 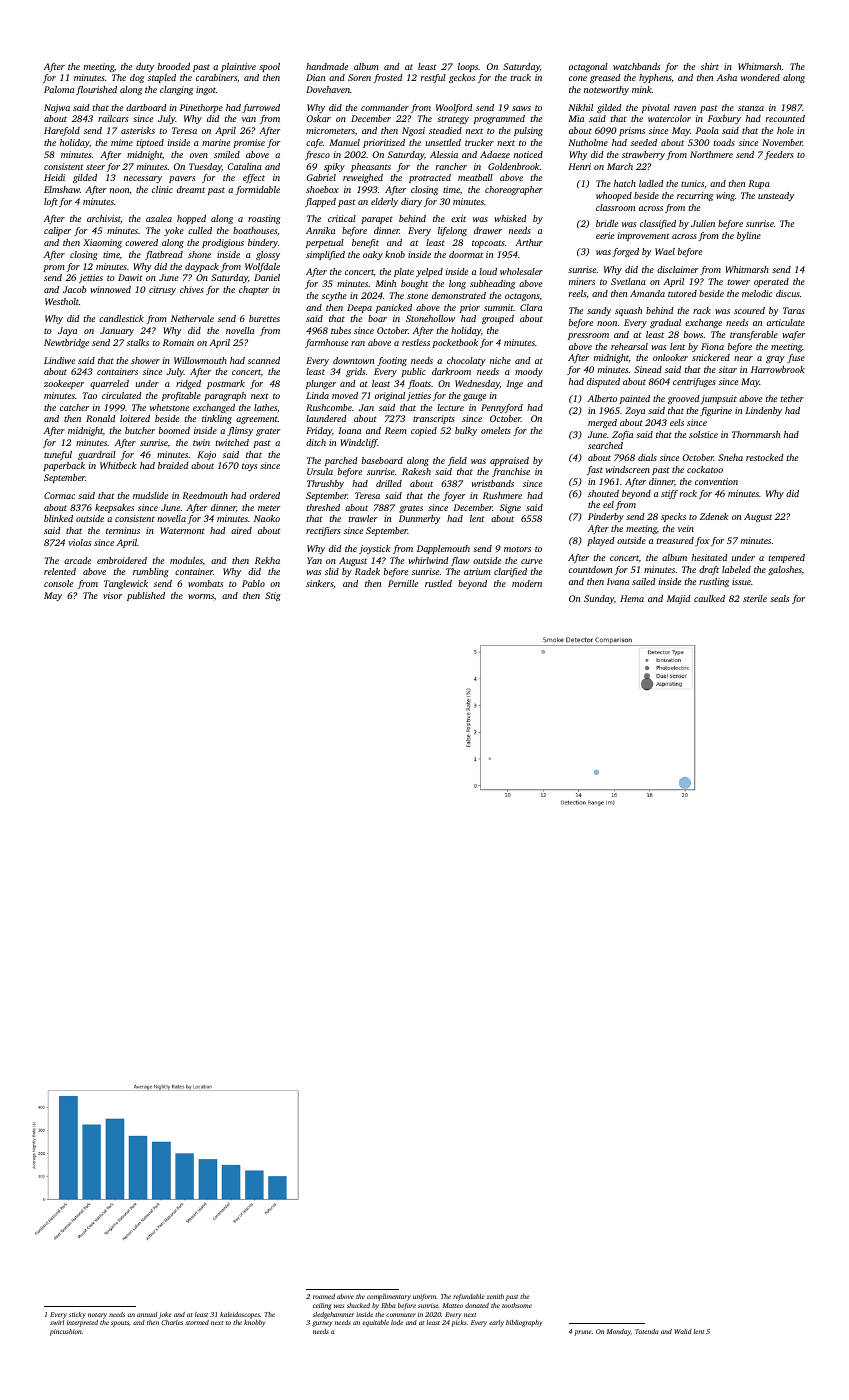 What do you see at coordinates (683, 1331) in the document?
I see `Walid` at bounding box center [683, 1331].
